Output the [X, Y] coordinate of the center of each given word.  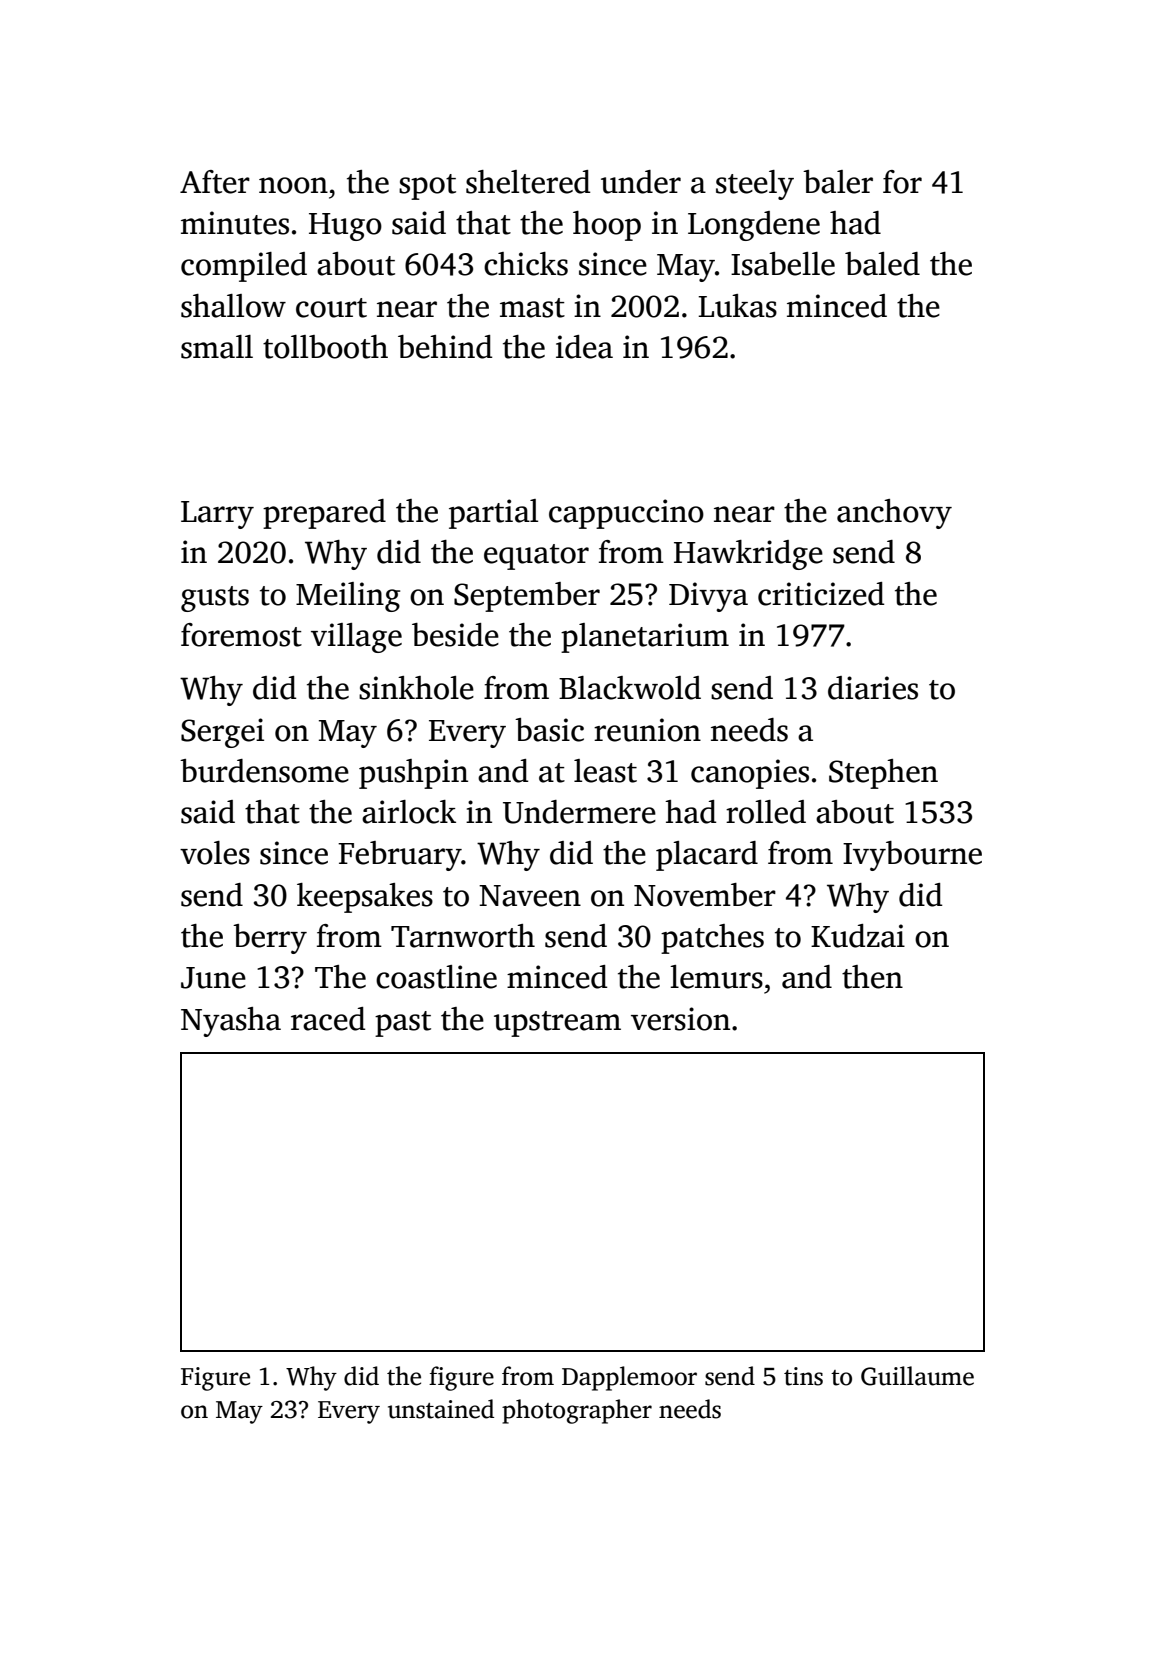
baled [882, 264]
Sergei [222, 733]
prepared [324, 514]
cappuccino [626, 514]
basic [549, 730]
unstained [441, 1409]
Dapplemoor [629, 1378]
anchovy [894, 514]
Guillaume [917, 1376]
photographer [577, 1411]
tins [803, 1376]
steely [755, 185]
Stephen [883, 774]
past [403, 1024]
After [215, 182]
